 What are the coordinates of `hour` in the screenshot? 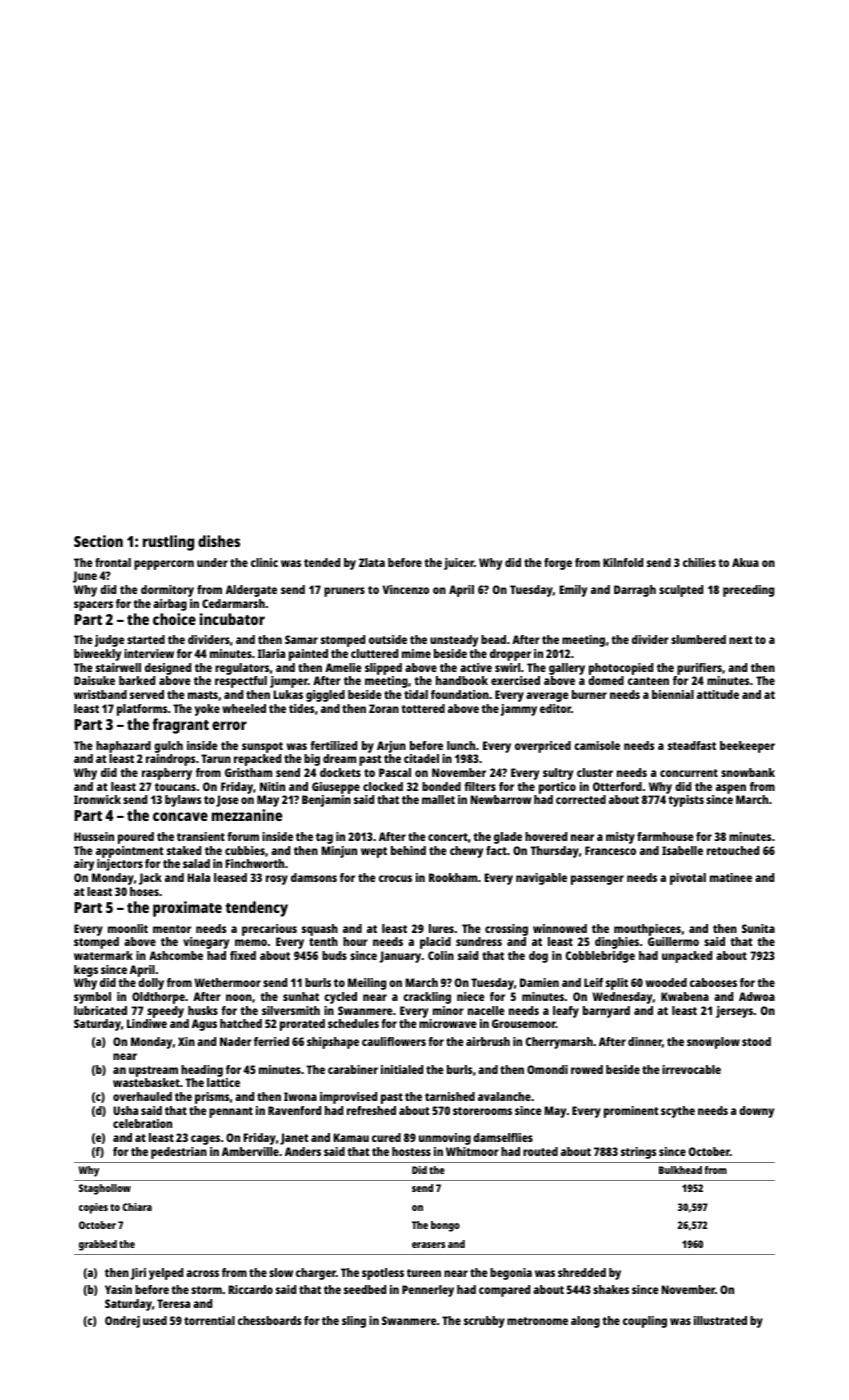 It's located at (355, 941).
